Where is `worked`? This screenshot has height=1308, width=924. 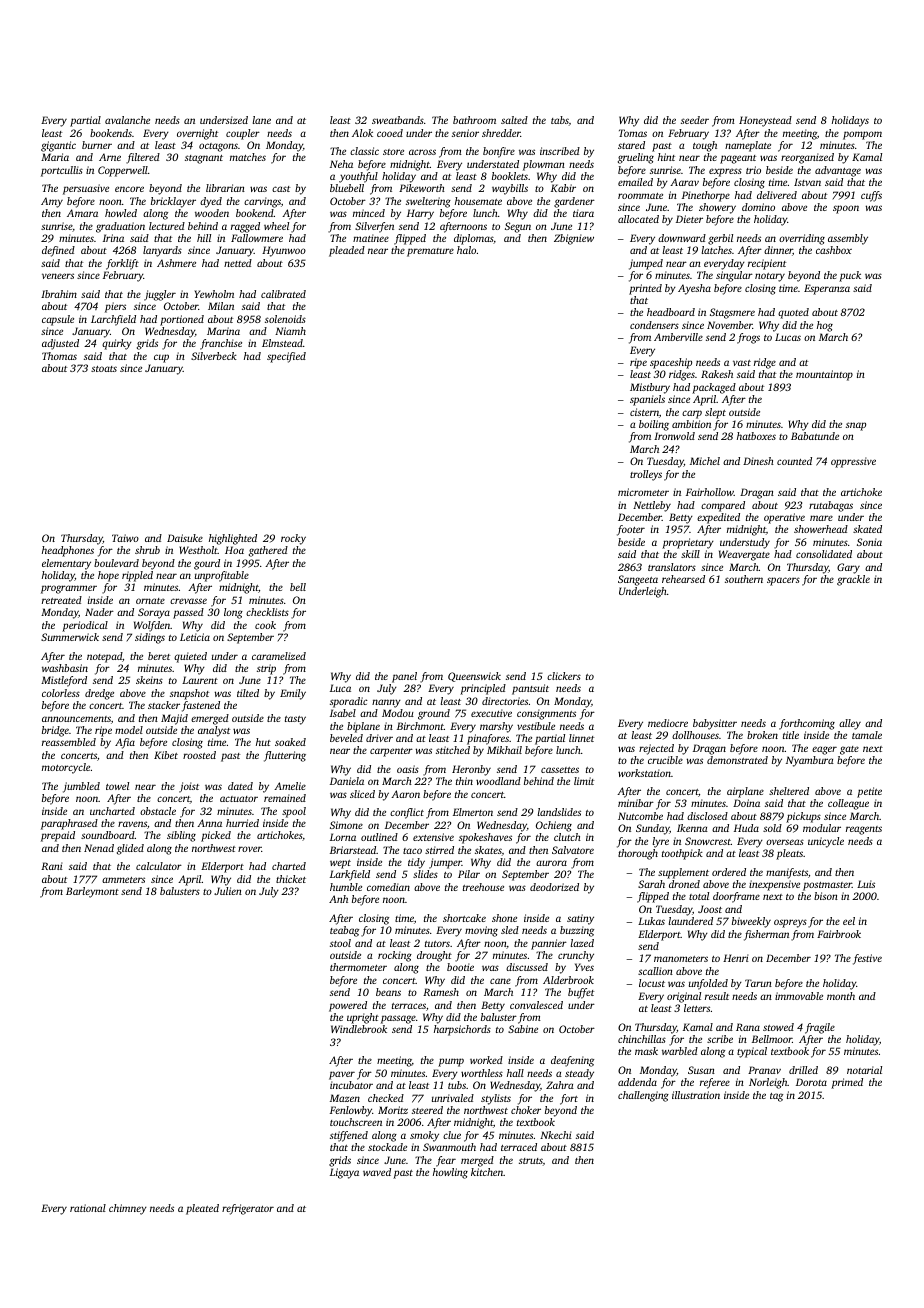
worked is located at coordinates (486, 1060).
